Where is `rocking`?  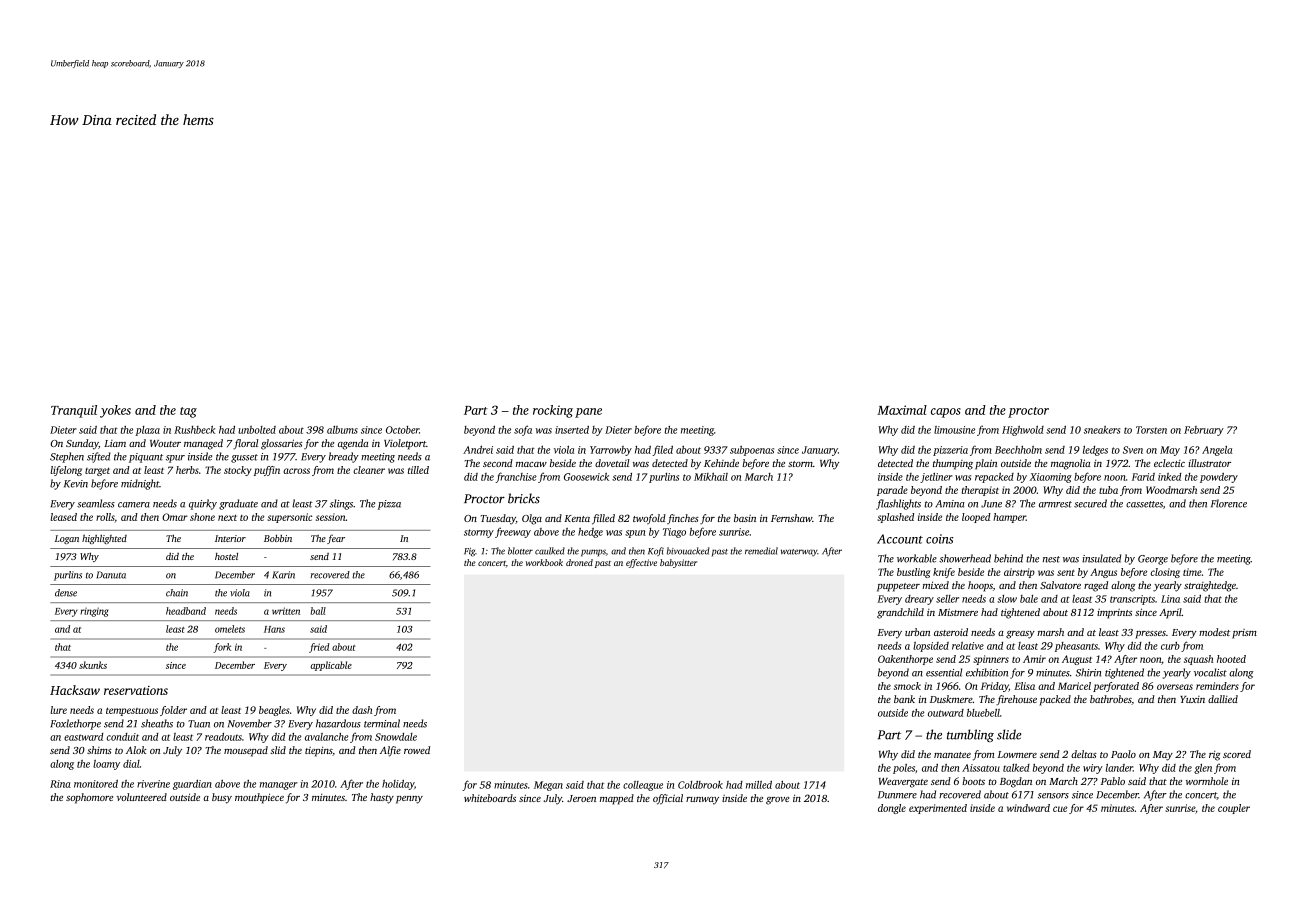 rocking is located at coordinates (553, 411).
